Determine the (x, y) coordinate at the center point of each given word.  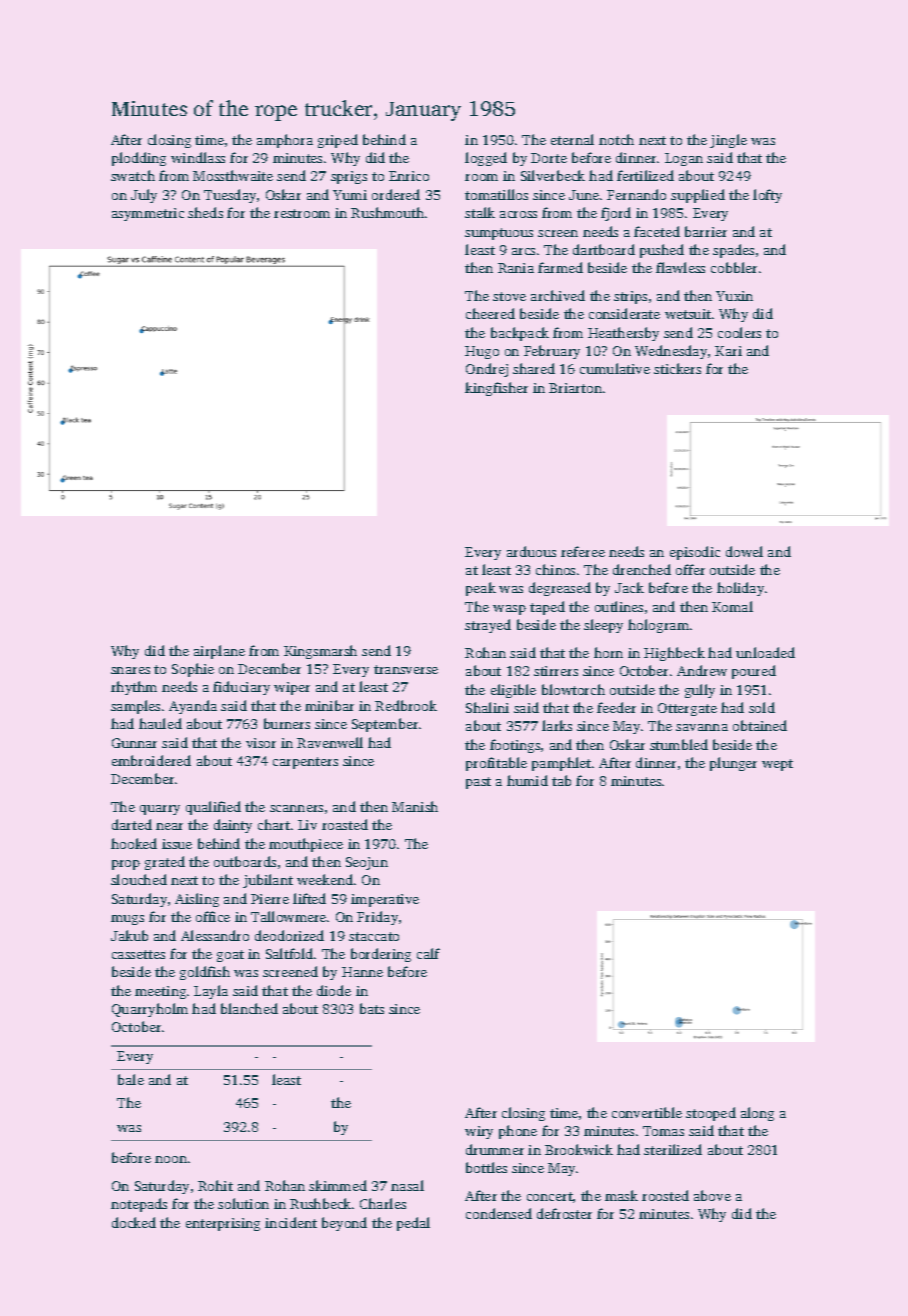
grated (165, 863)
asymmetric (148, 214)
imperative (385, 900)
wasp (509, 610)
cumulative (615, 368)
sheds (205, 212)
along (757, 1114)
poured (754, 672)
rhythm (134, 688)
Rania (516, 268)
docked (134, 1222)
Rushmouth (387, 212)
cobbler (734, 267)
